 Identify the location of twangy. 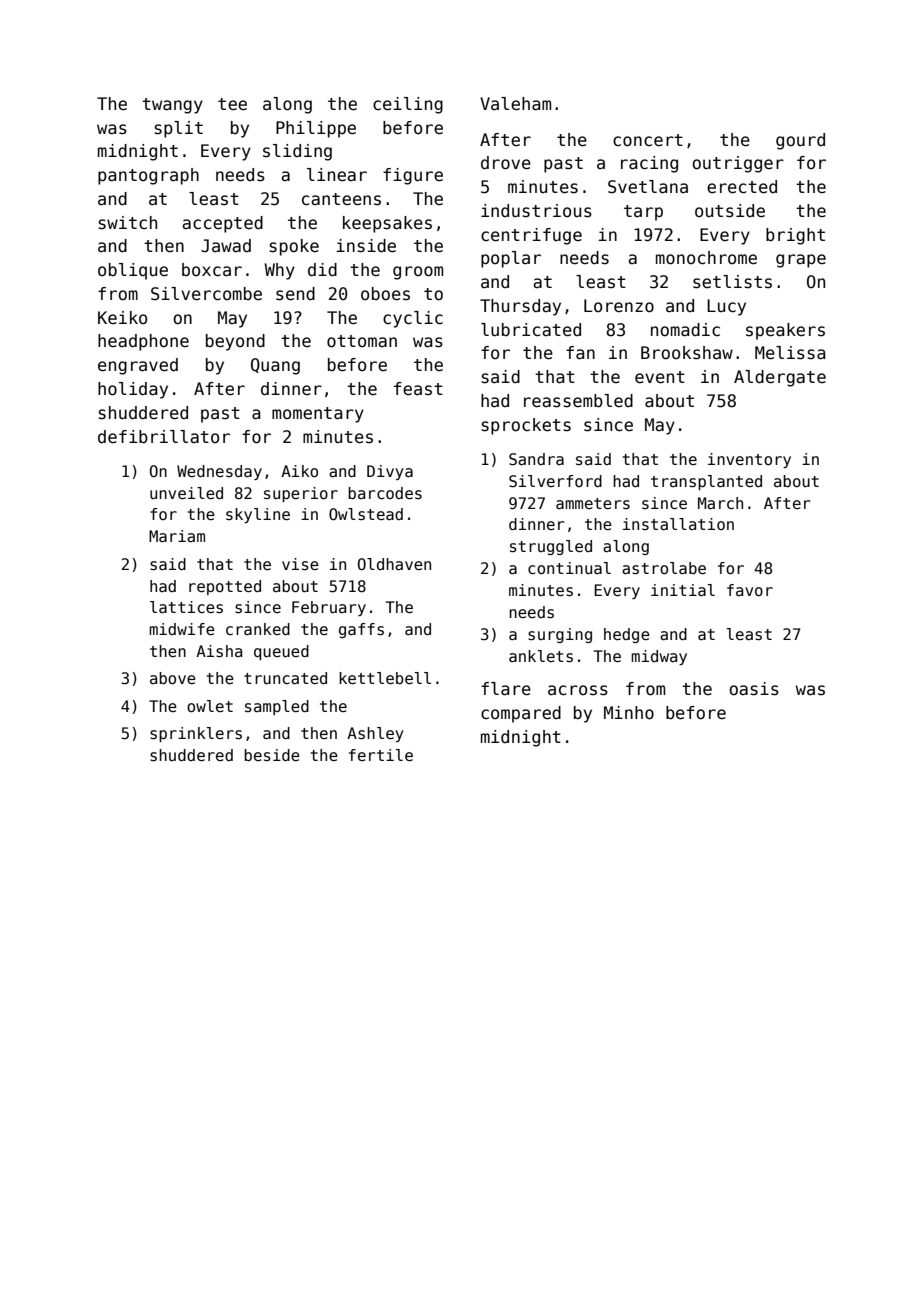
(172, 106).
